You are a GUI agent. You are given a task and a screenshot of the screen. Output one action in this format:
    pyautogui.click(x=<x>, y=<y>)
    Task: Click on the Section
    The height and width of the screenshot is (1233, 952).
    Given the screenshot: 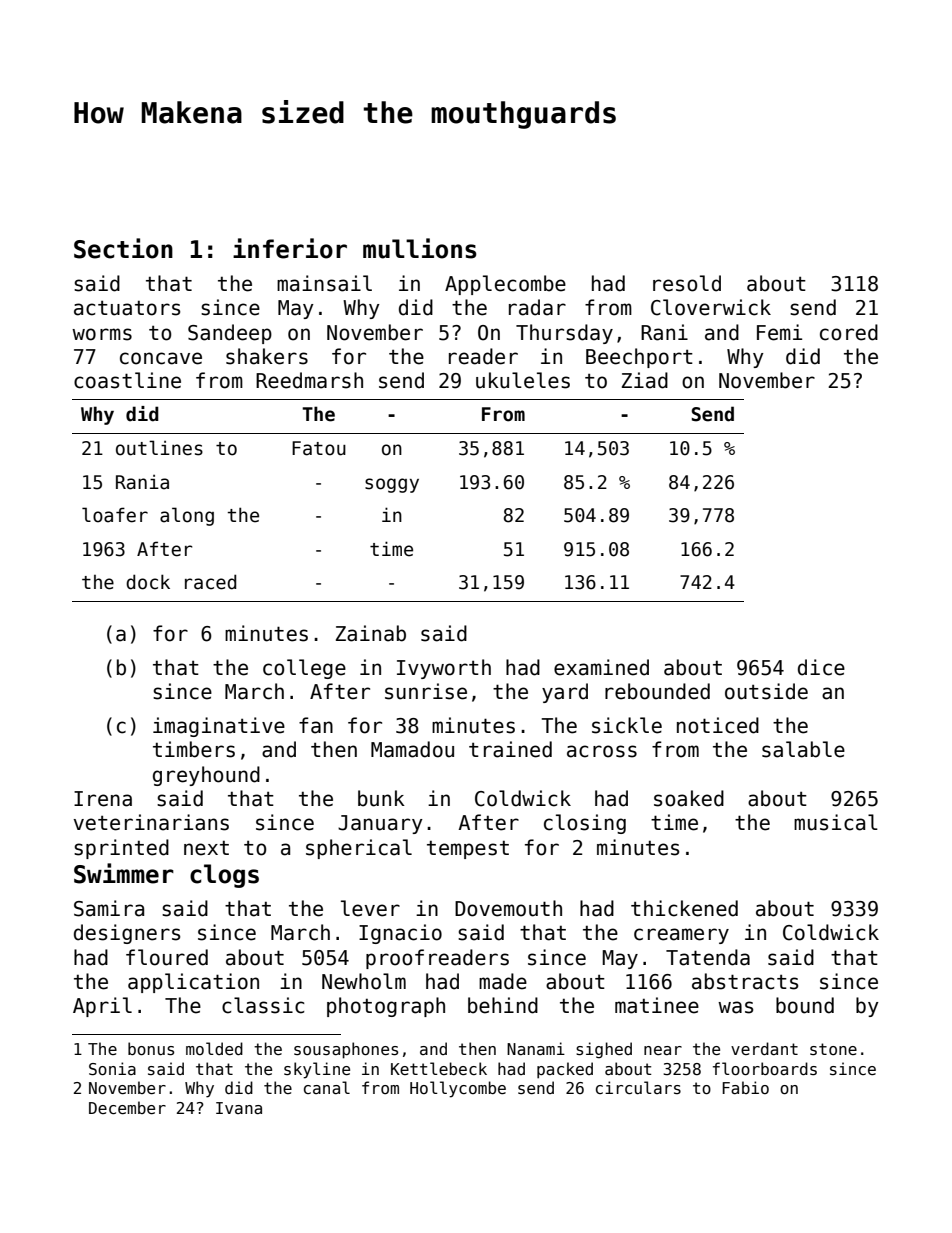 What is the action you would take?
    pyautogui.click(x=123, y=248)
